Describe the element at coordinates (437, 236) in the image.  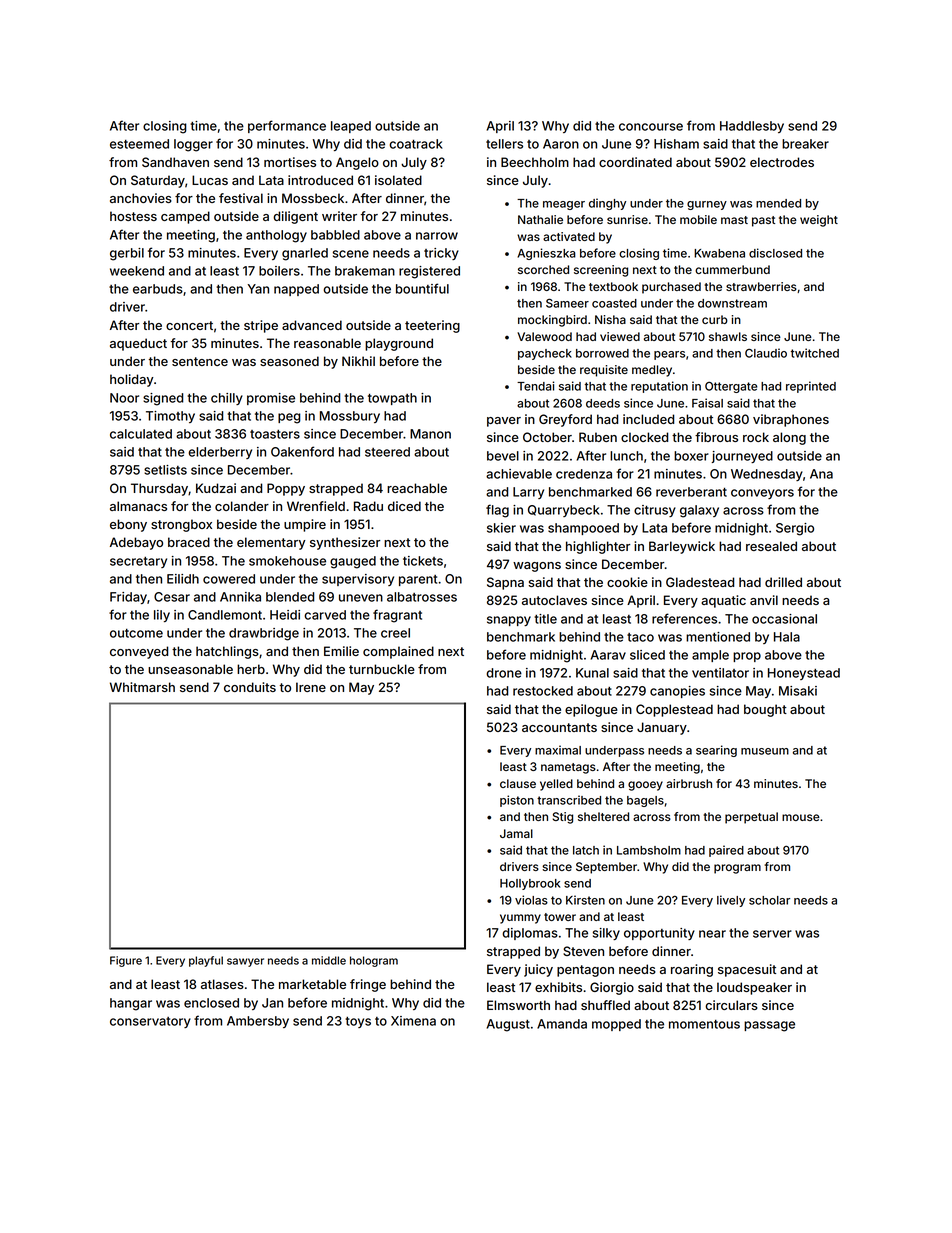
I see `narrow` at that location.
